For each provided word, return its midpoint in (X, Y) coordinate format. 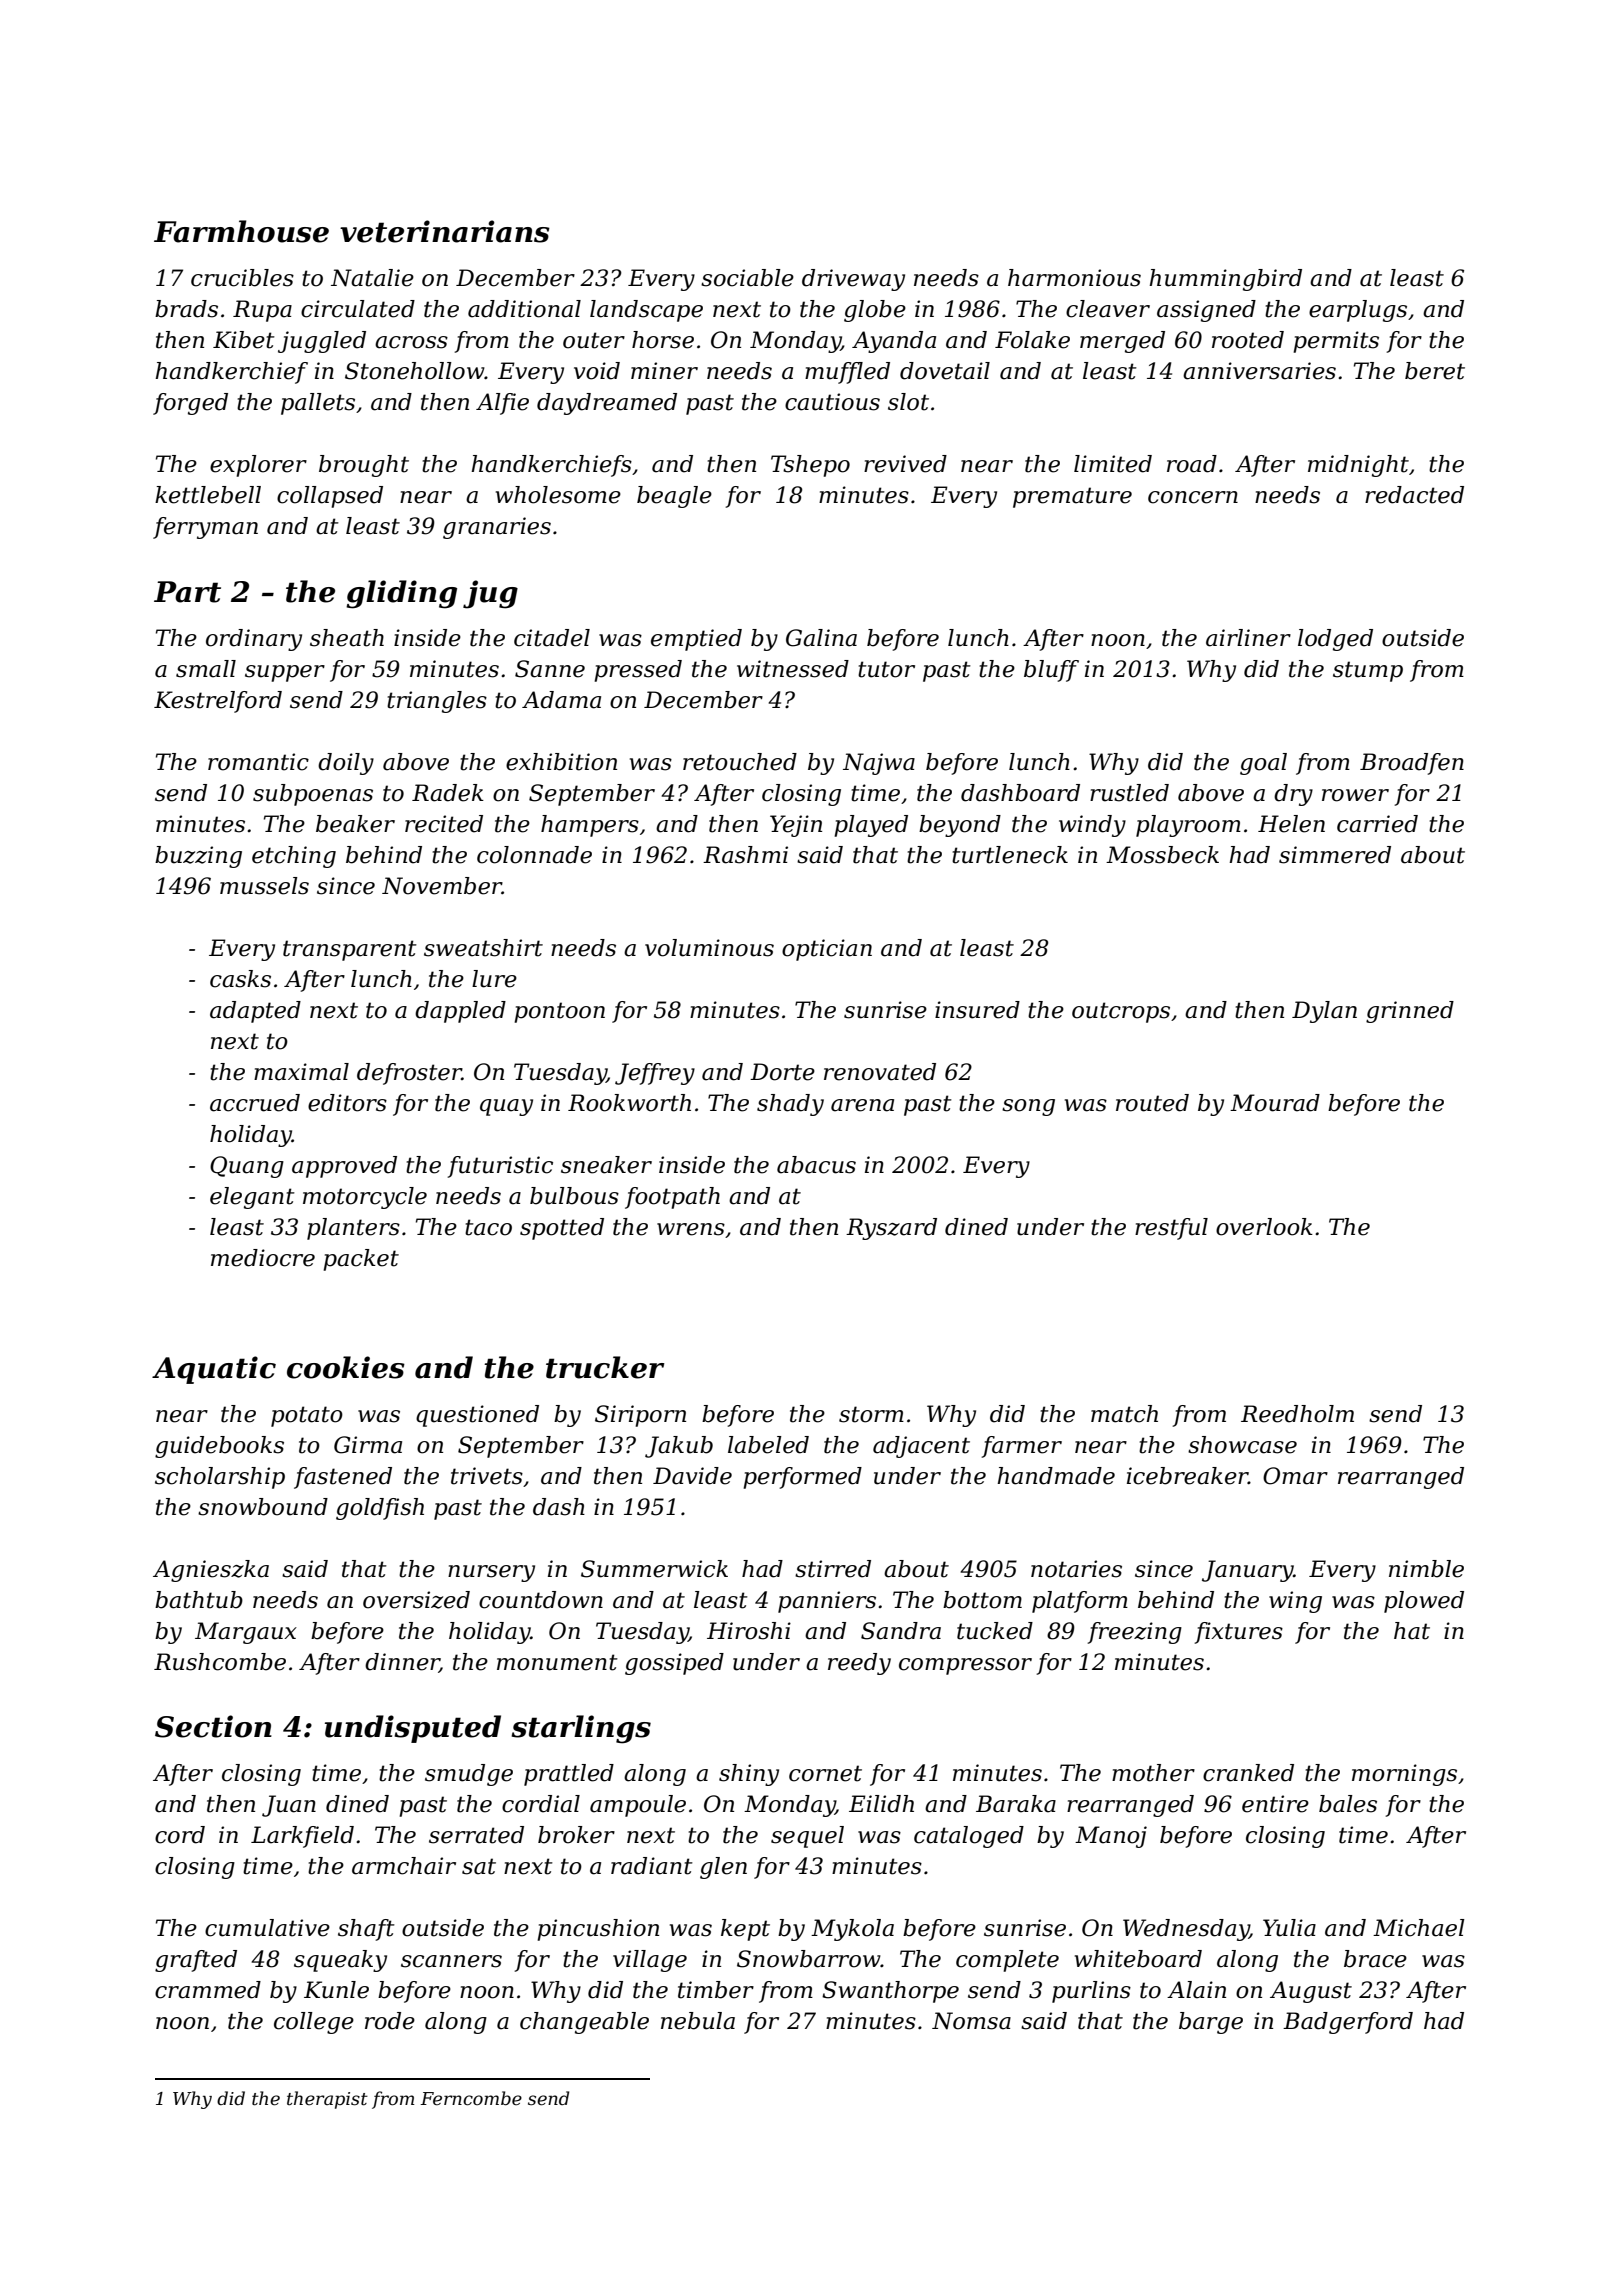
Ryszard (891, 1229)
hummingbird (1225, 280)
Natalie (372, 278)
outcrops (1121, 1012)
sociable (747, 278)
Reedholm (1297, 1414)
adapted (255, 1012)
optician (827, 950)
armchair (404, 1866)
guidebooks (219, 1447)
